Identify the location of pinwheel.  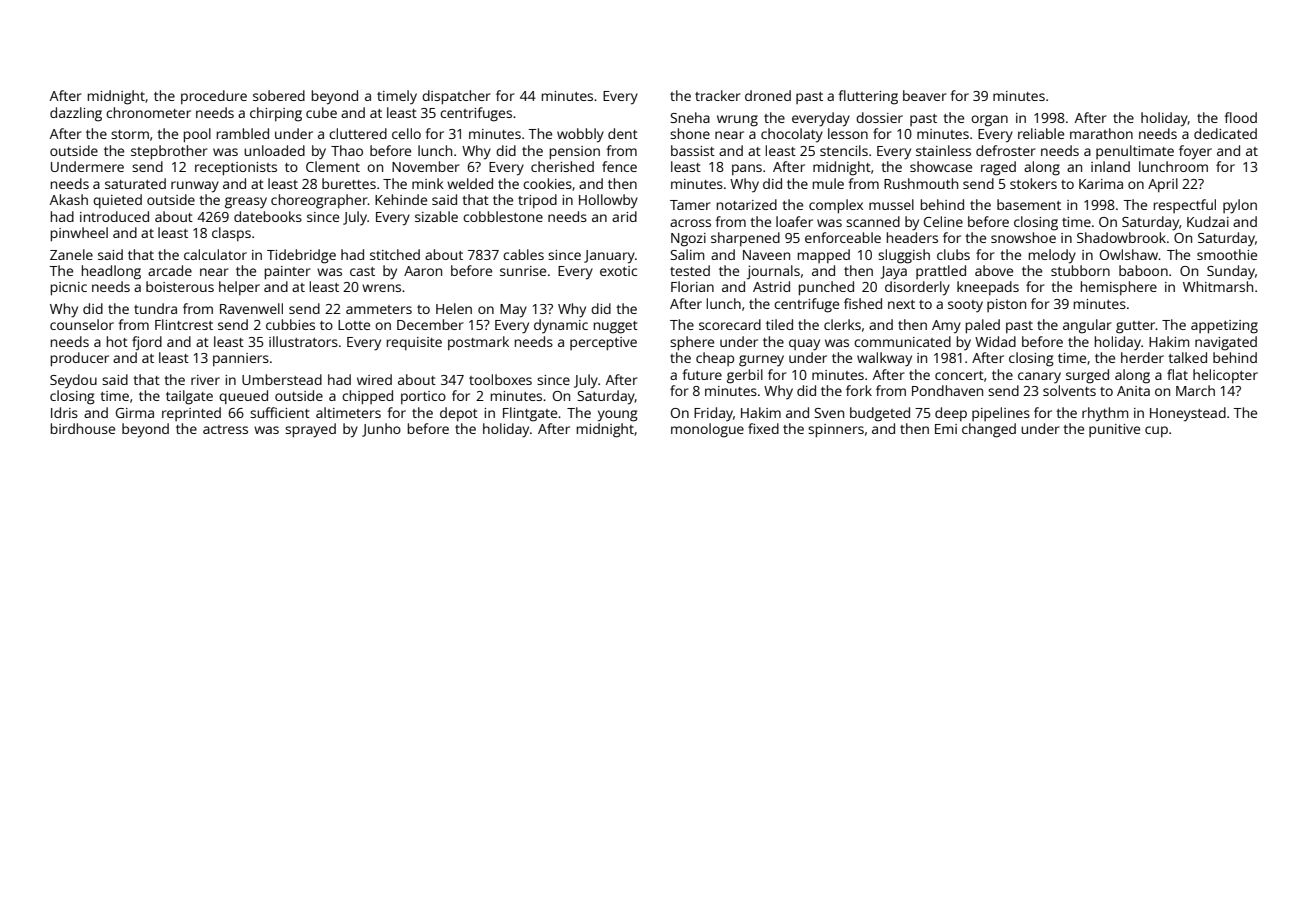
(79, 234).
